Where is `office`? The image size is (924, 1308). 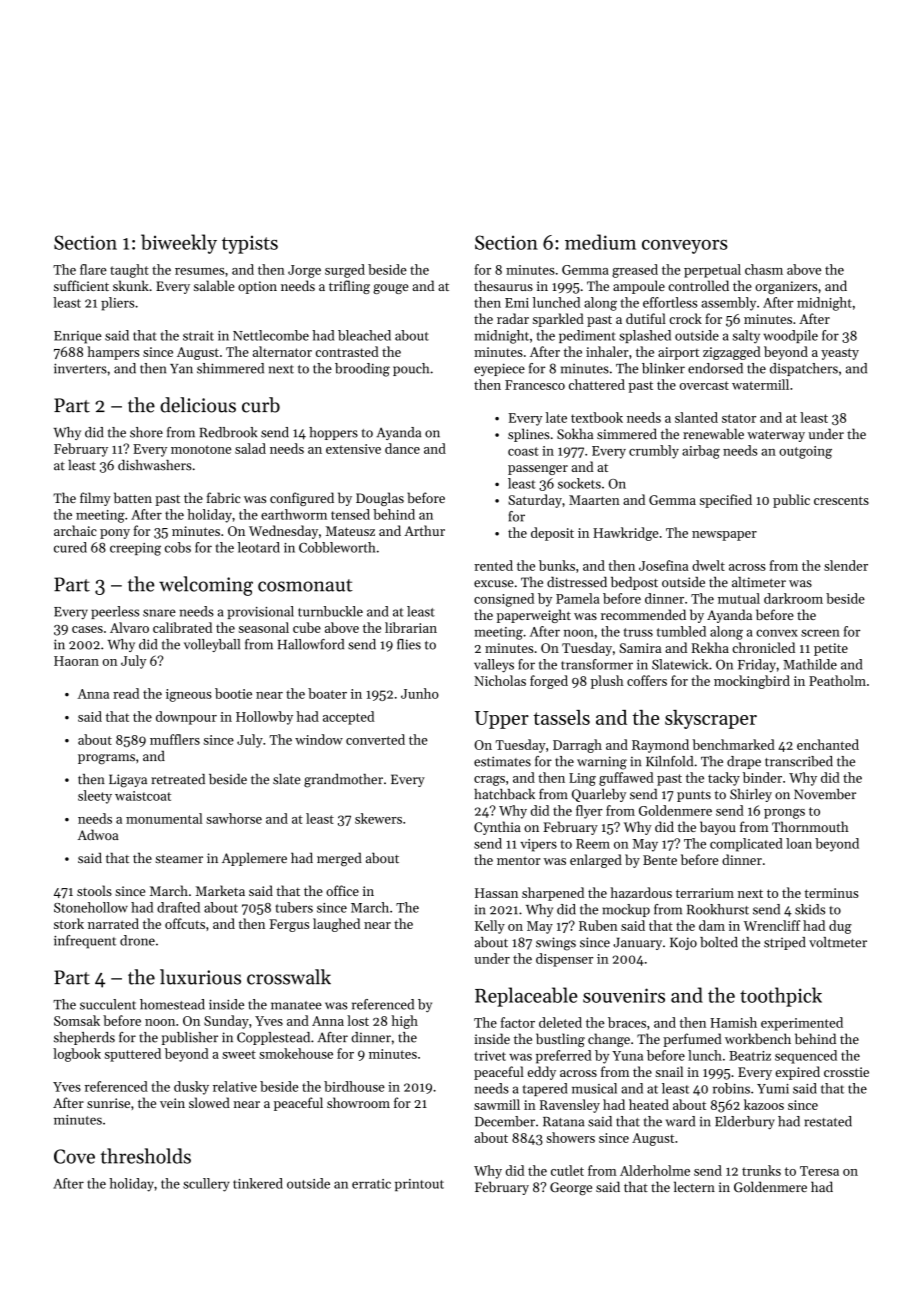 office is located at coordinates (342, 890).
